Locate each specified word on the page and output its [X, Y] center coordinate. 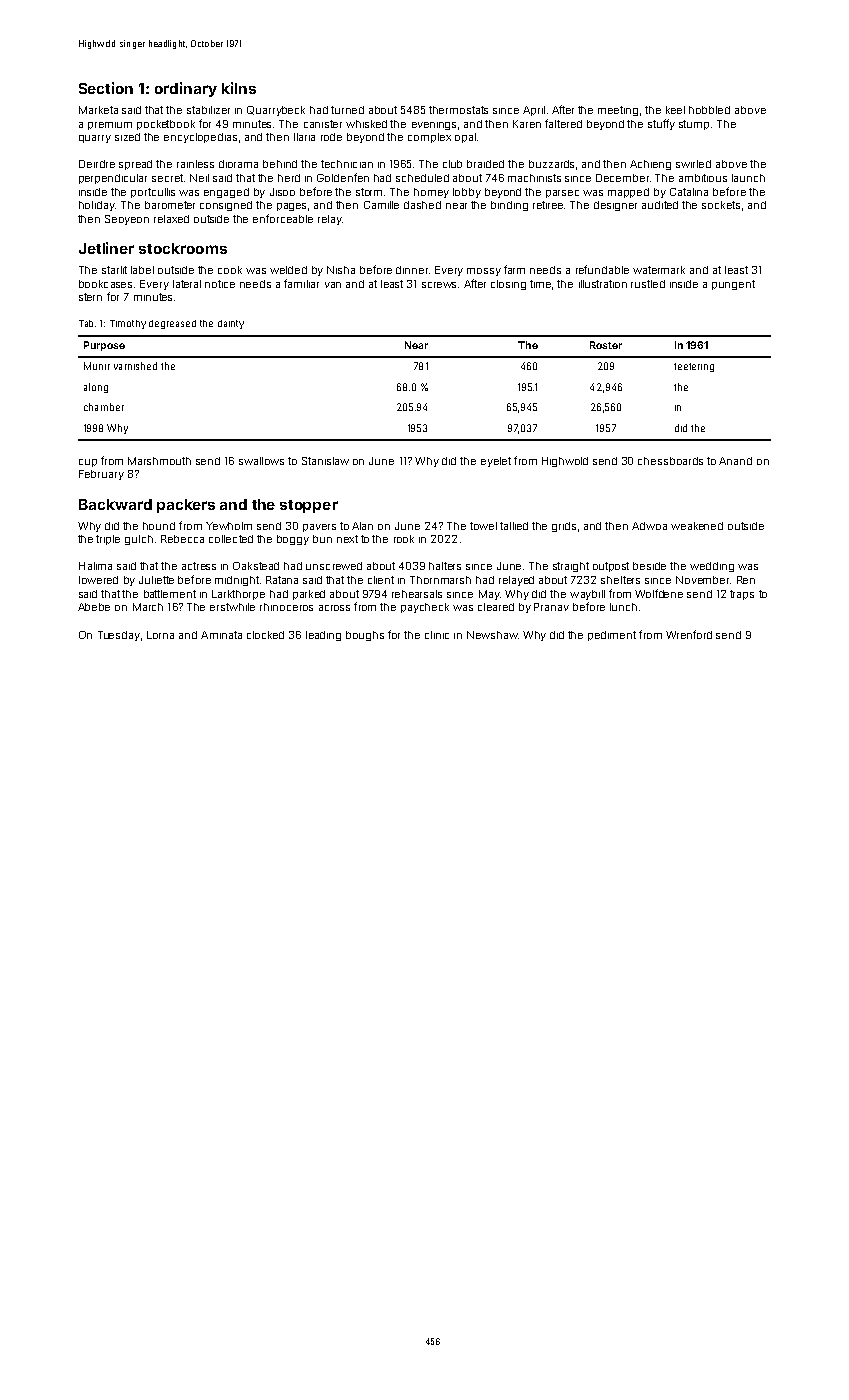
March [148, 607]
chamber [104, 407]
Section [106, 88]
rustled [648, 284]
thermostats [458, 110]
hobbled [709, 110]
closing [508, 285]
